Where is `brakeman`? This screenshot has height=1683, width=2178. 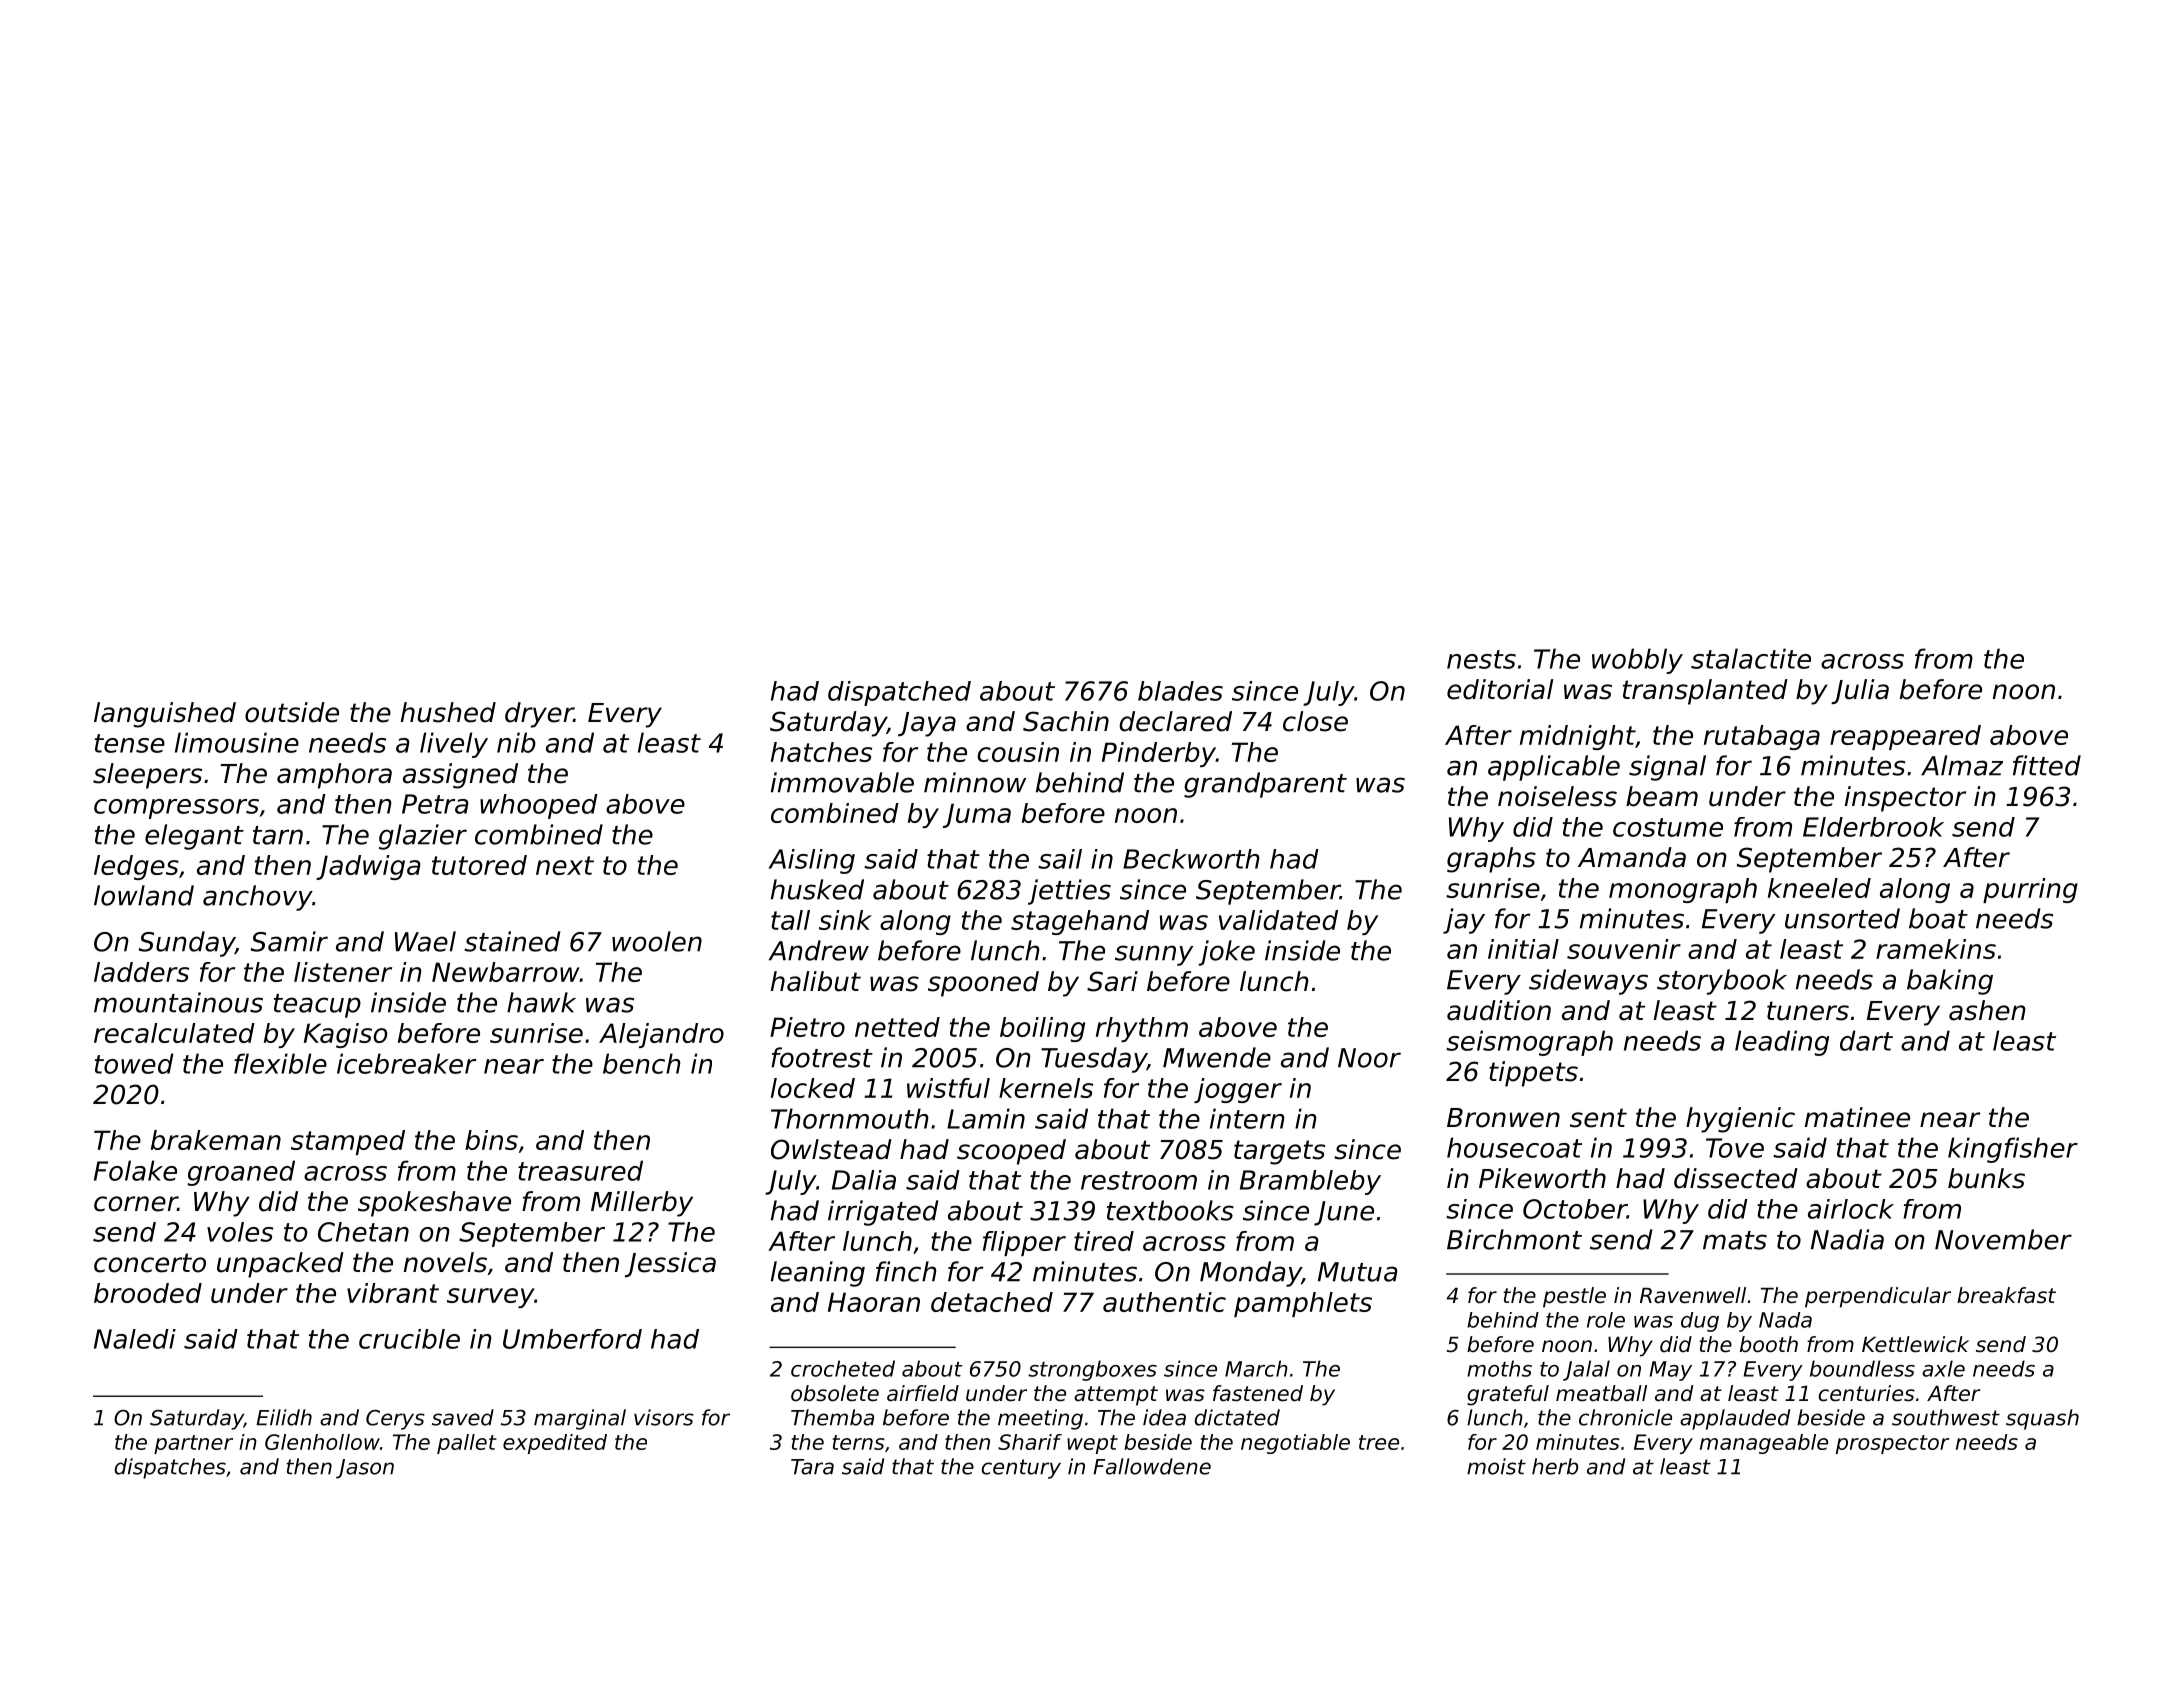
brakeman is located at coordinates (216, 1140).
